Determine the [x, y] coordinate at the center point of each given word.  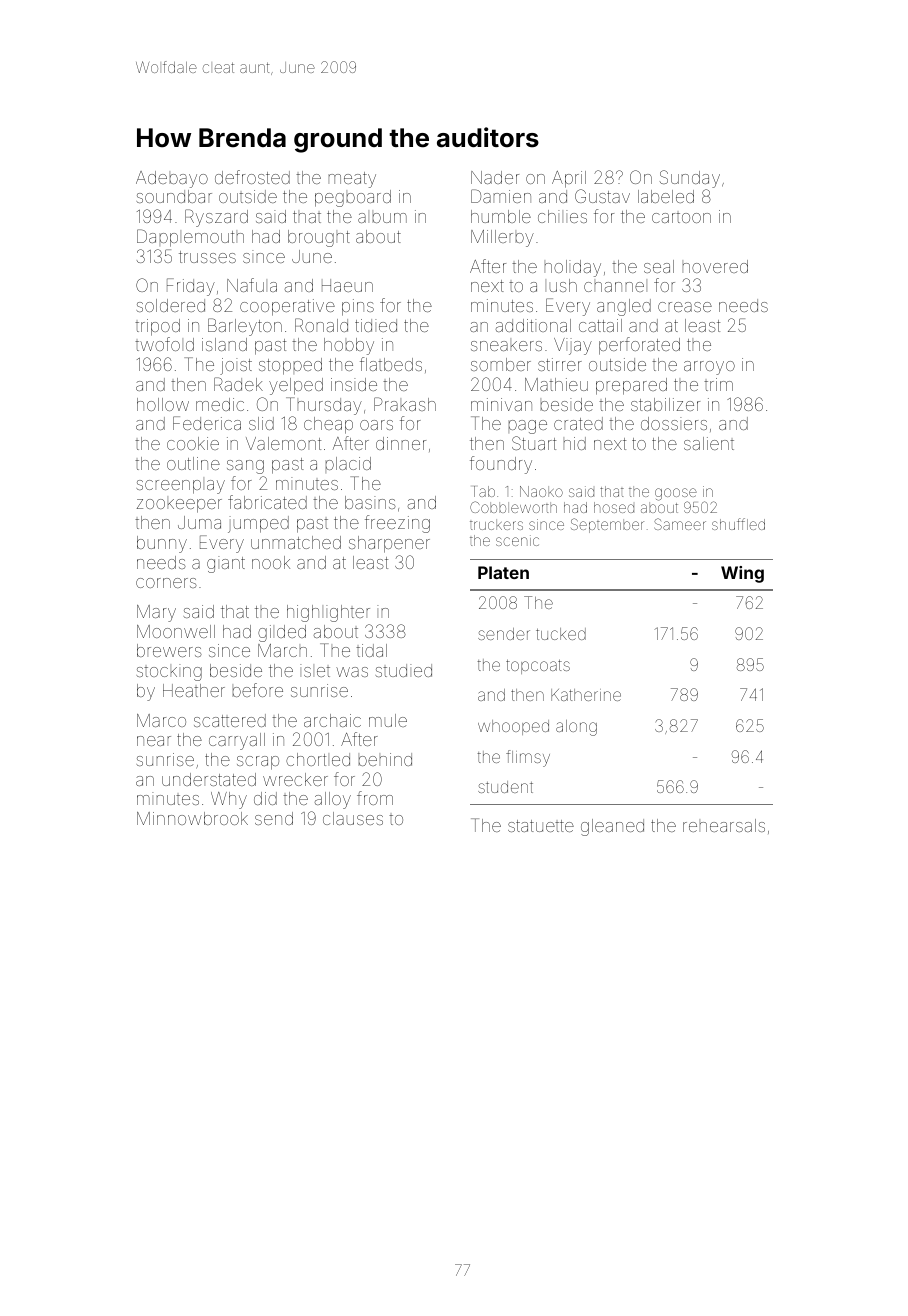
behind [385, 759]
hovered [715, 266]
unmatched [296, 542]
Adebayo [172, 179]
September [607, 525]
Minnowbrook [192, 818]
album [382, 218]
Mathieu [556, 384]
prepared [631, 386]
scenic [517, 540]
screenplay [180, 487]
